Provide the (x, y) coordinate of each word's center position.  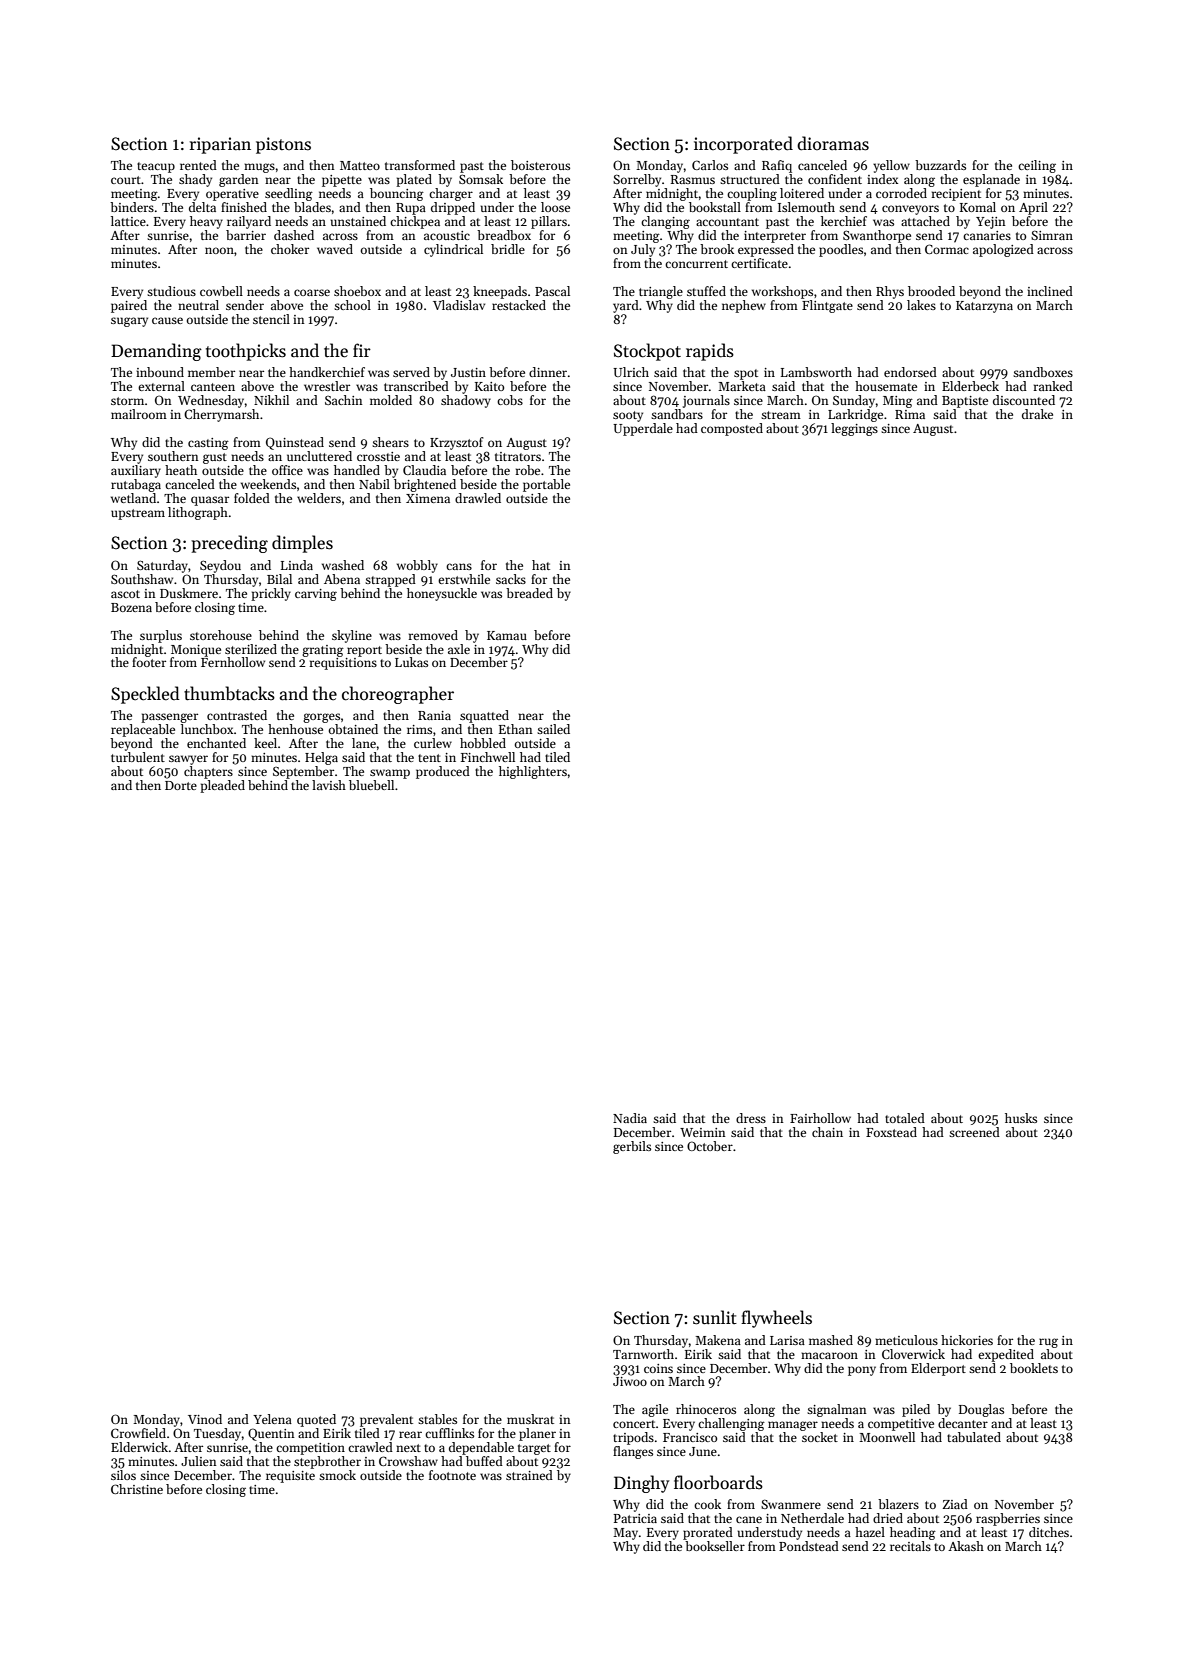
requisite (290, 1477)
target (534, 1449)
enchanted (216, 743)
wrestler (327, 386)
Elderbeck (970, 386)
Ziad (955, 1504)
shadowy (466, 401)
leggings (854, 429)
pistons (283, 145)
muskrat (530, 1419)
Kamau (507, 635)
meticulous (906, 1340)
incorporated (743, 145)
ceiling (1037, 166)
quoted (316, 1420)
